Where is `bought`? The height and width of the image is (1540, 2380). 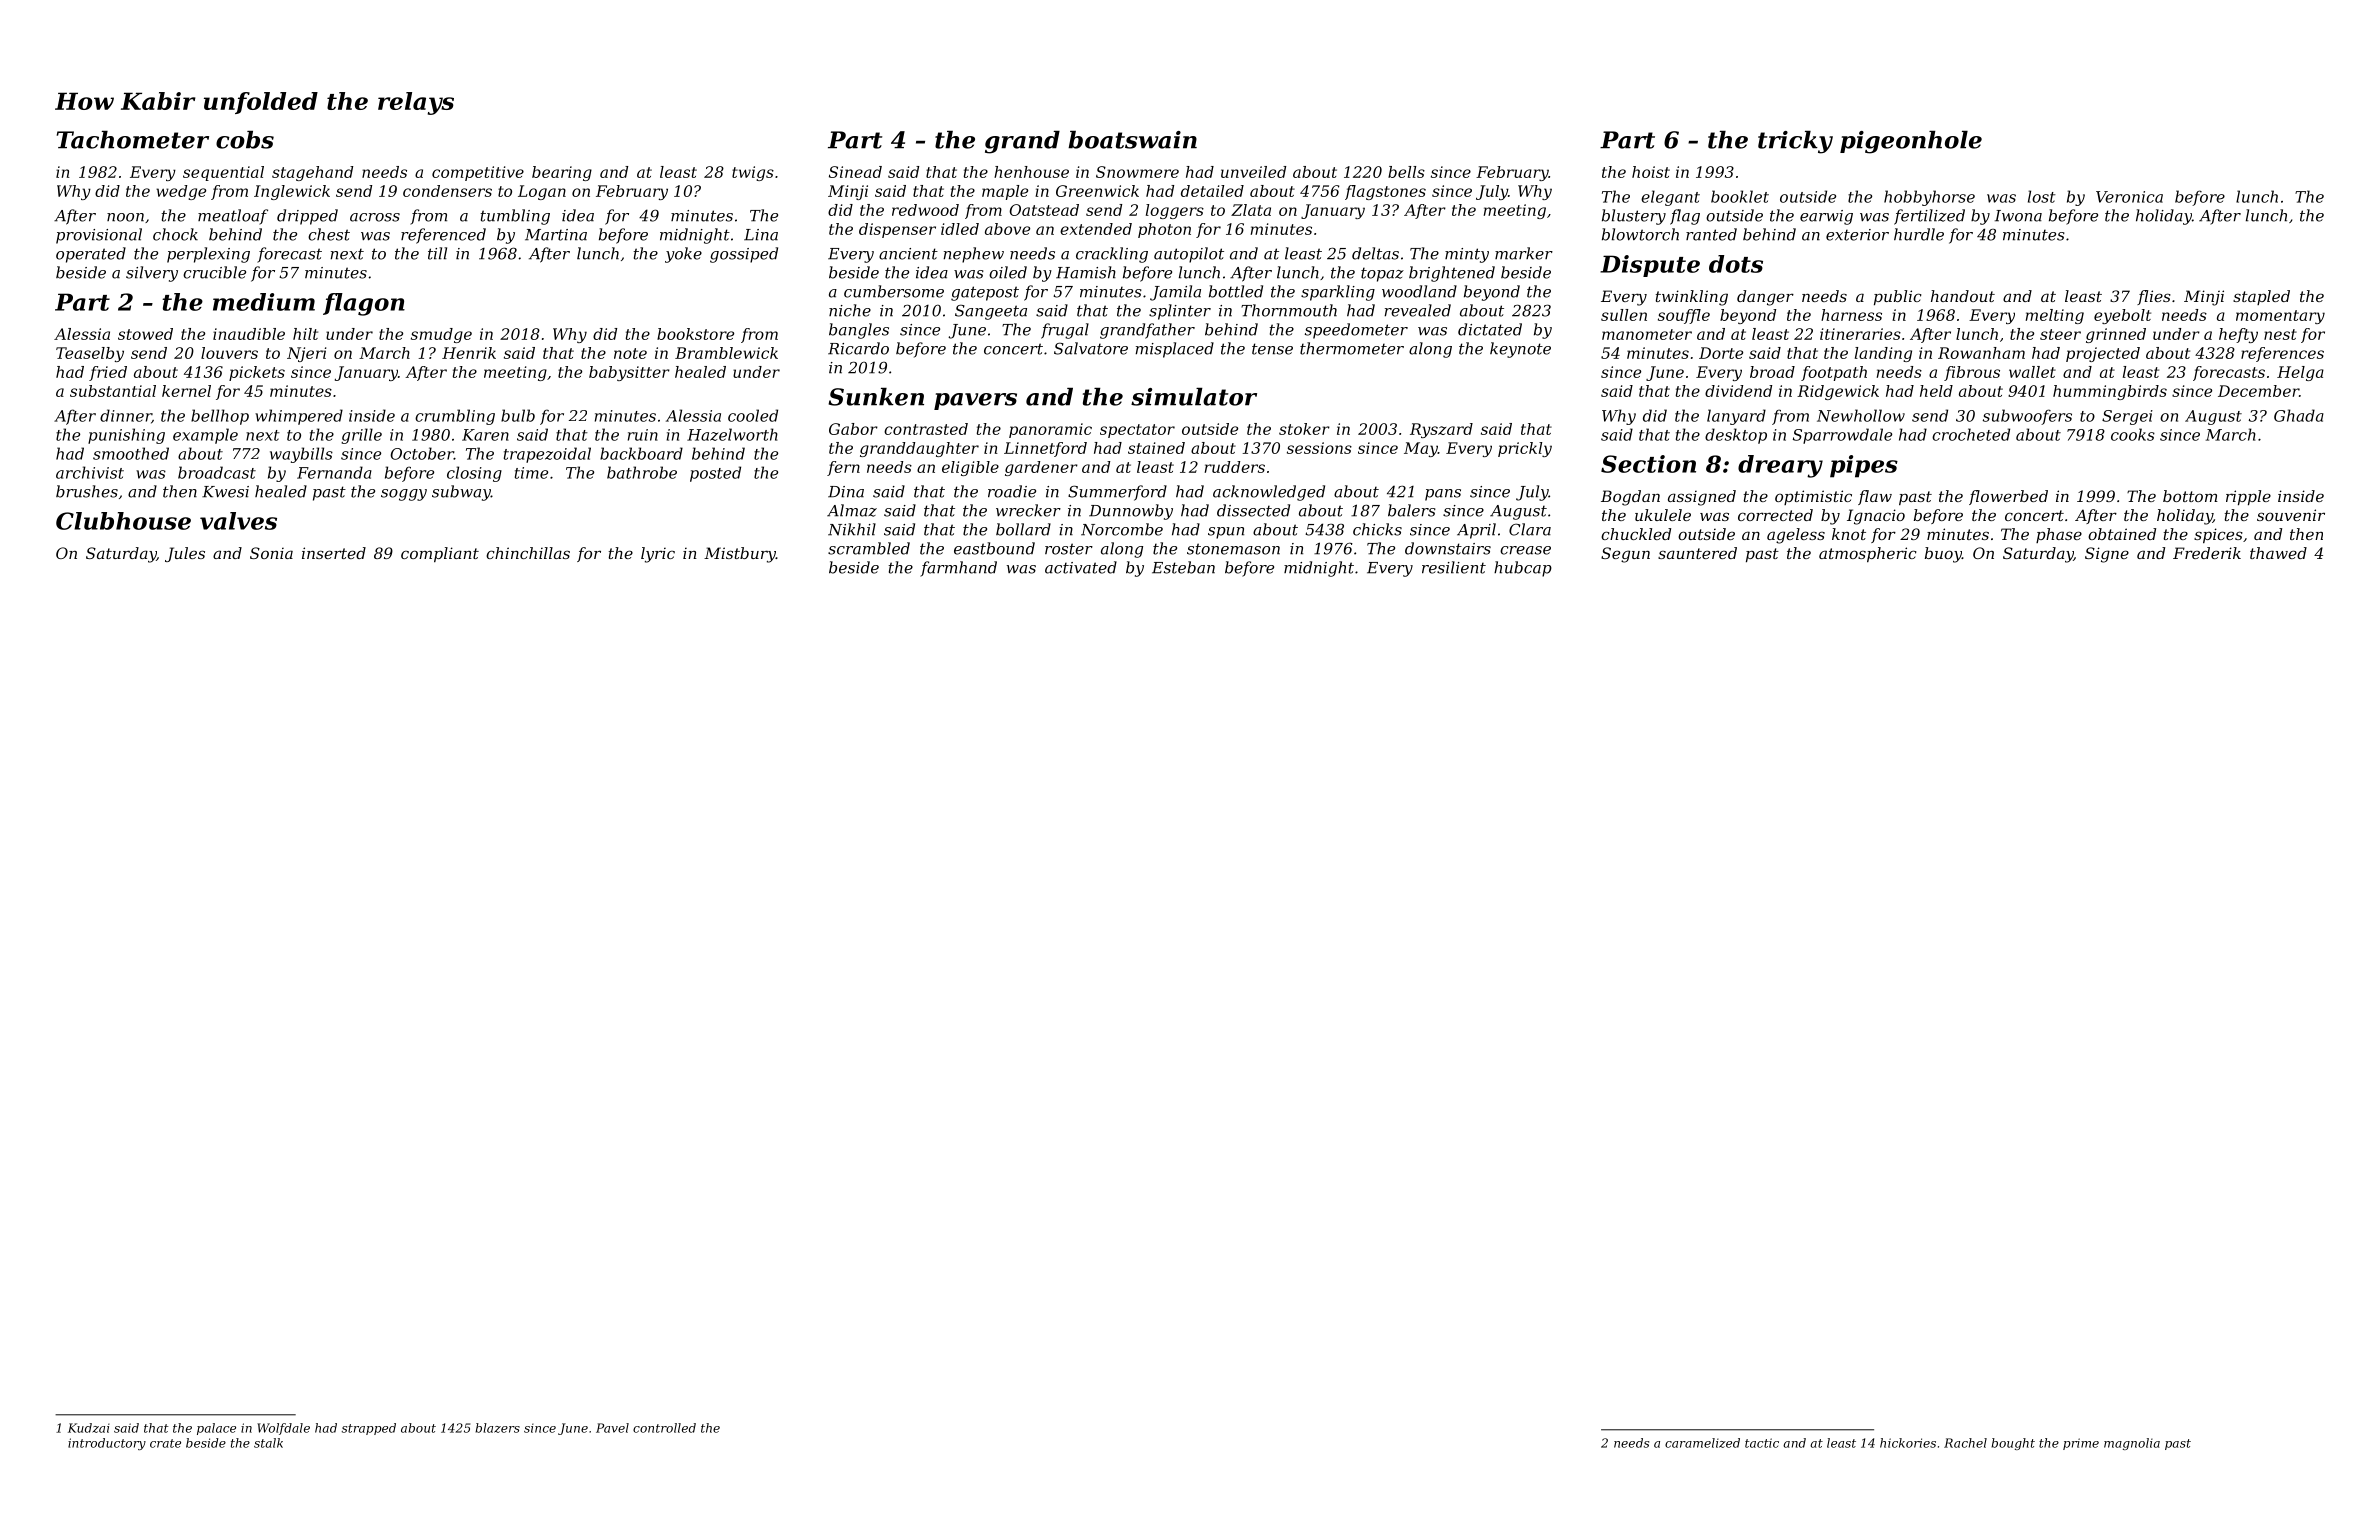
bought is located at coordinates (2013, 1444).
